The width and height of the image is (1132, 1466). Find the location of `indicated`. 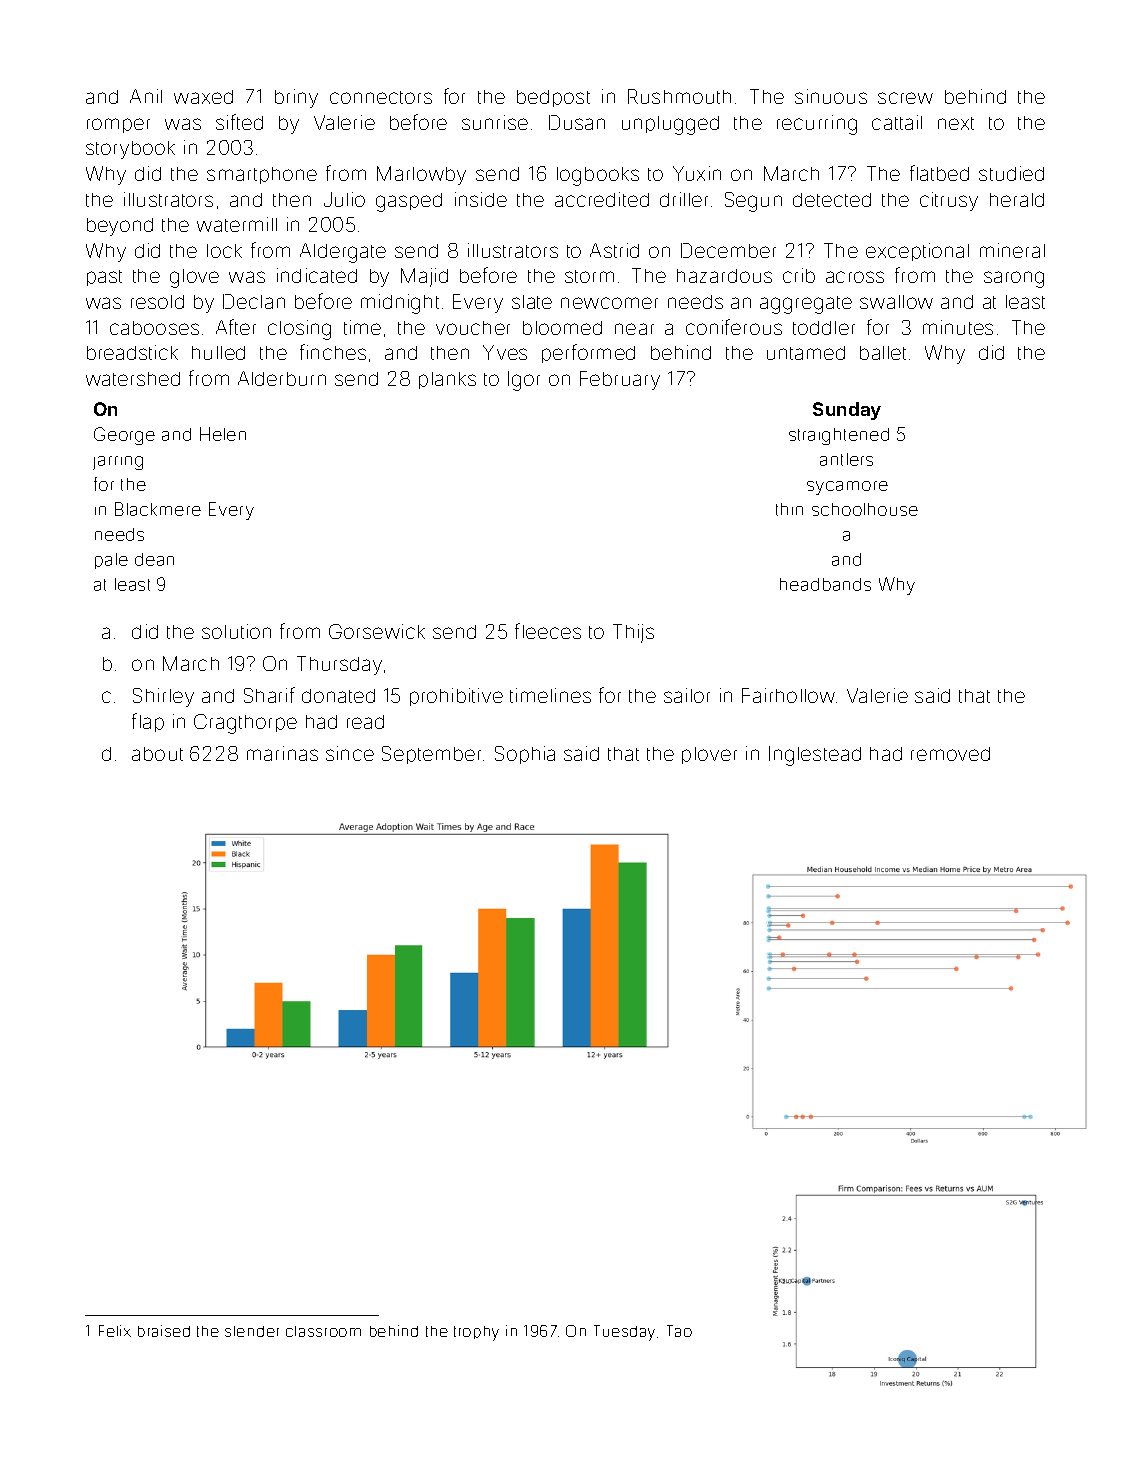

indicated is located at coordinates (317, 275).
